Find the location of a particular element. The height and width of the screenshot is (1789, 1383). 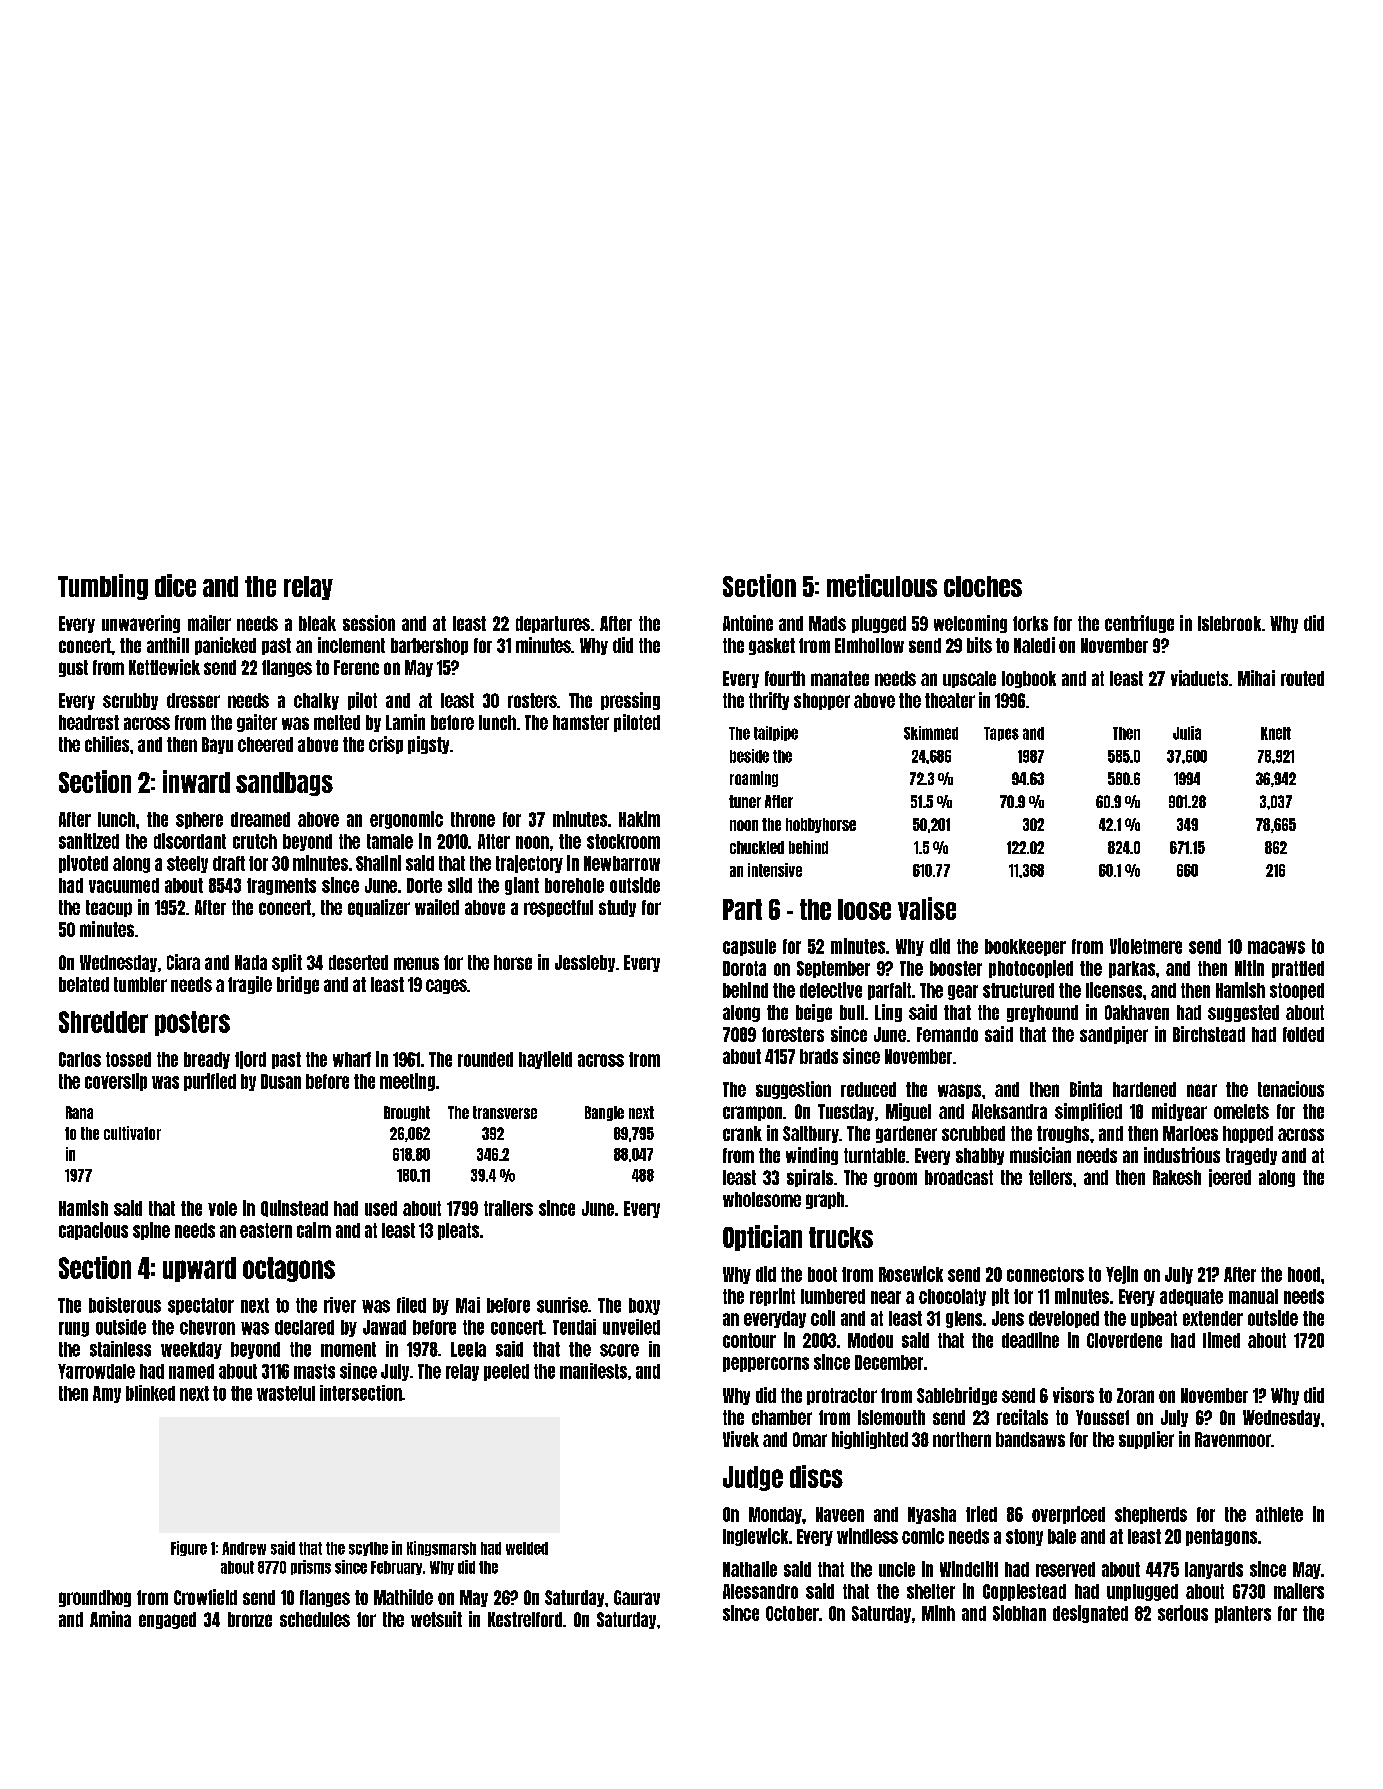

centrifuge is located at coordinates (1139, 624).
